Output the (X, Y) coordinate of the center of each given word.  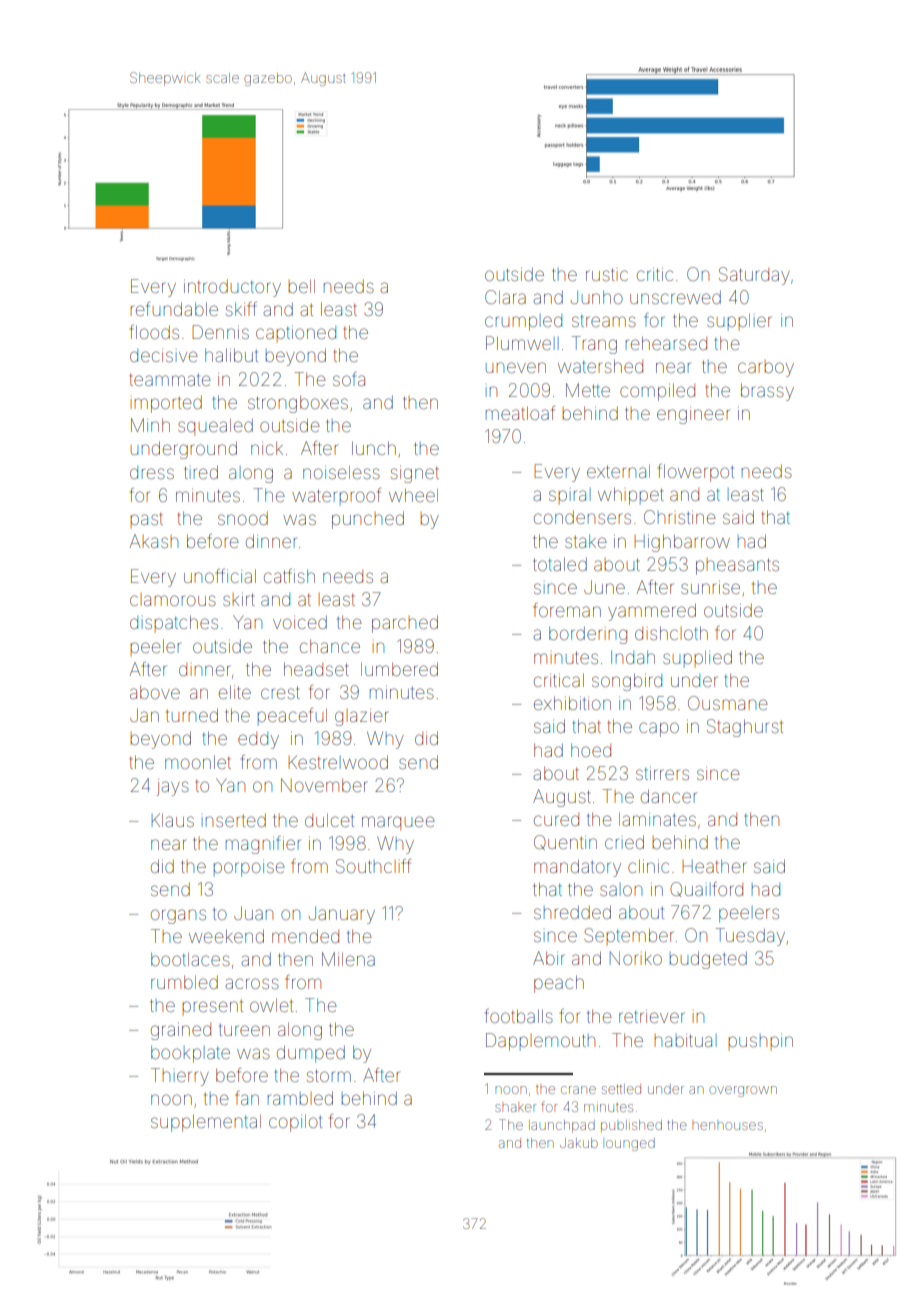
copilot (295, 1123)
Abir (549, 958)
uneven (516, 367)
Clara (505, 297)
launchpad (562, 1126)
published (631, 1126)
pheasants (737, 566)
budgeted (708, 960)
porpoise (249, 868)
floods (154, 332)
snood (243, 518)
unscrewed (675, 297)
